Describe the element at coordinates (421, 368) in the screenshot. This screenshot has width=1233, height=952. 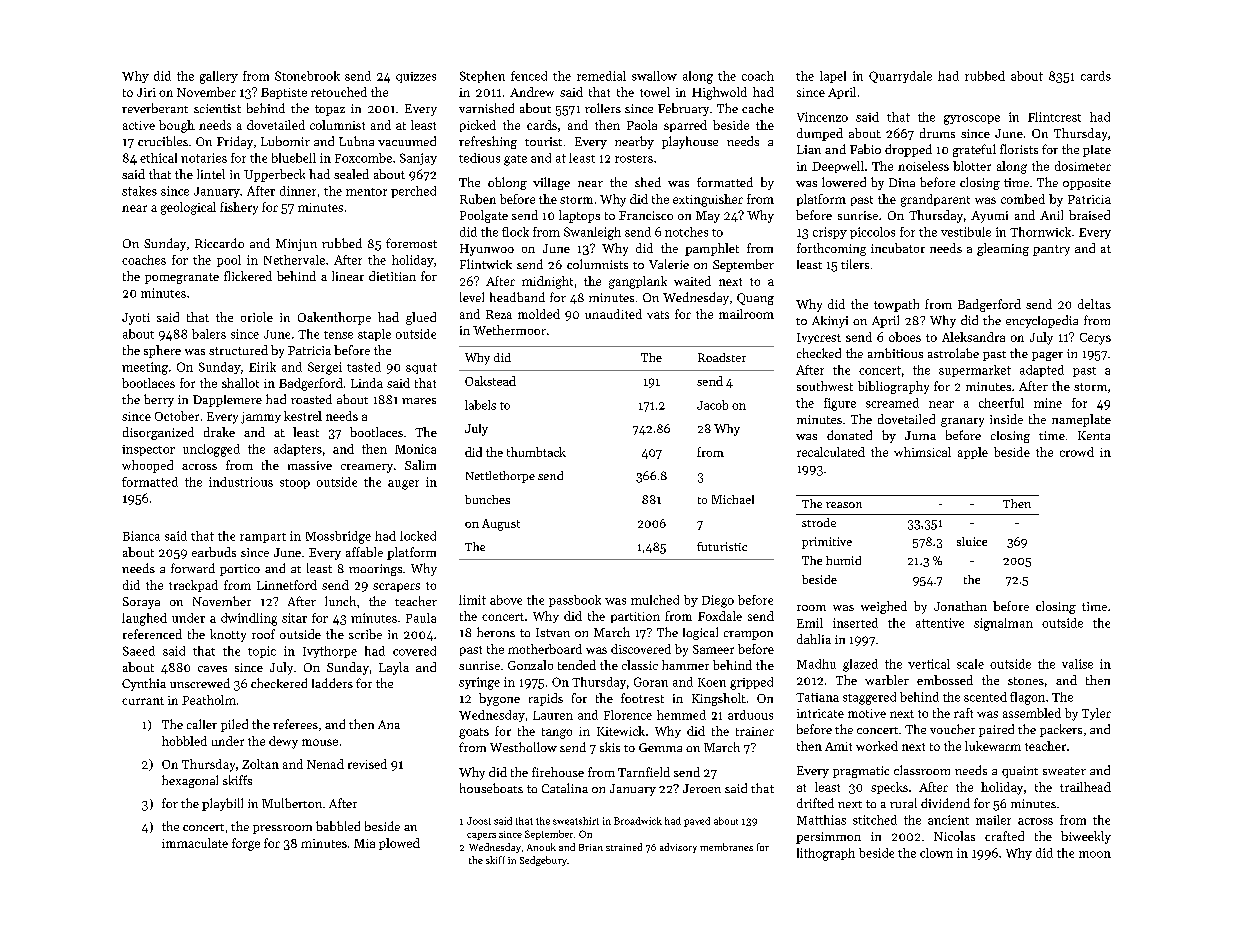
I see `squat` at that location.
